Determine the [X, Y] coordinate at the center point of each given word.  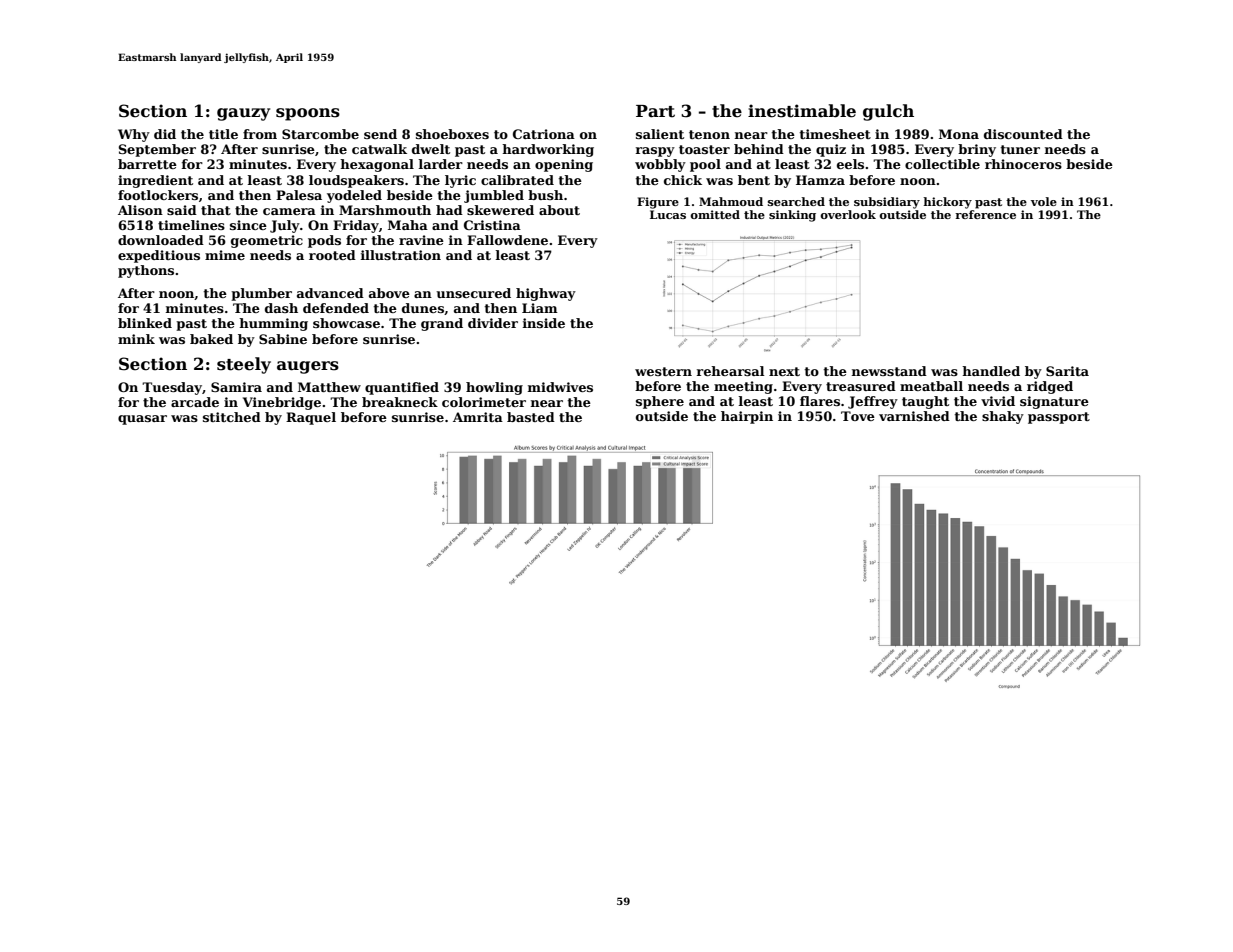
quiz [831, 150]
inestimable [802, 111]
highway [546, 294]
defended [336, 308]
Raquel [311, 418]
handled [991, 371]
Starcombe [320, 134]
